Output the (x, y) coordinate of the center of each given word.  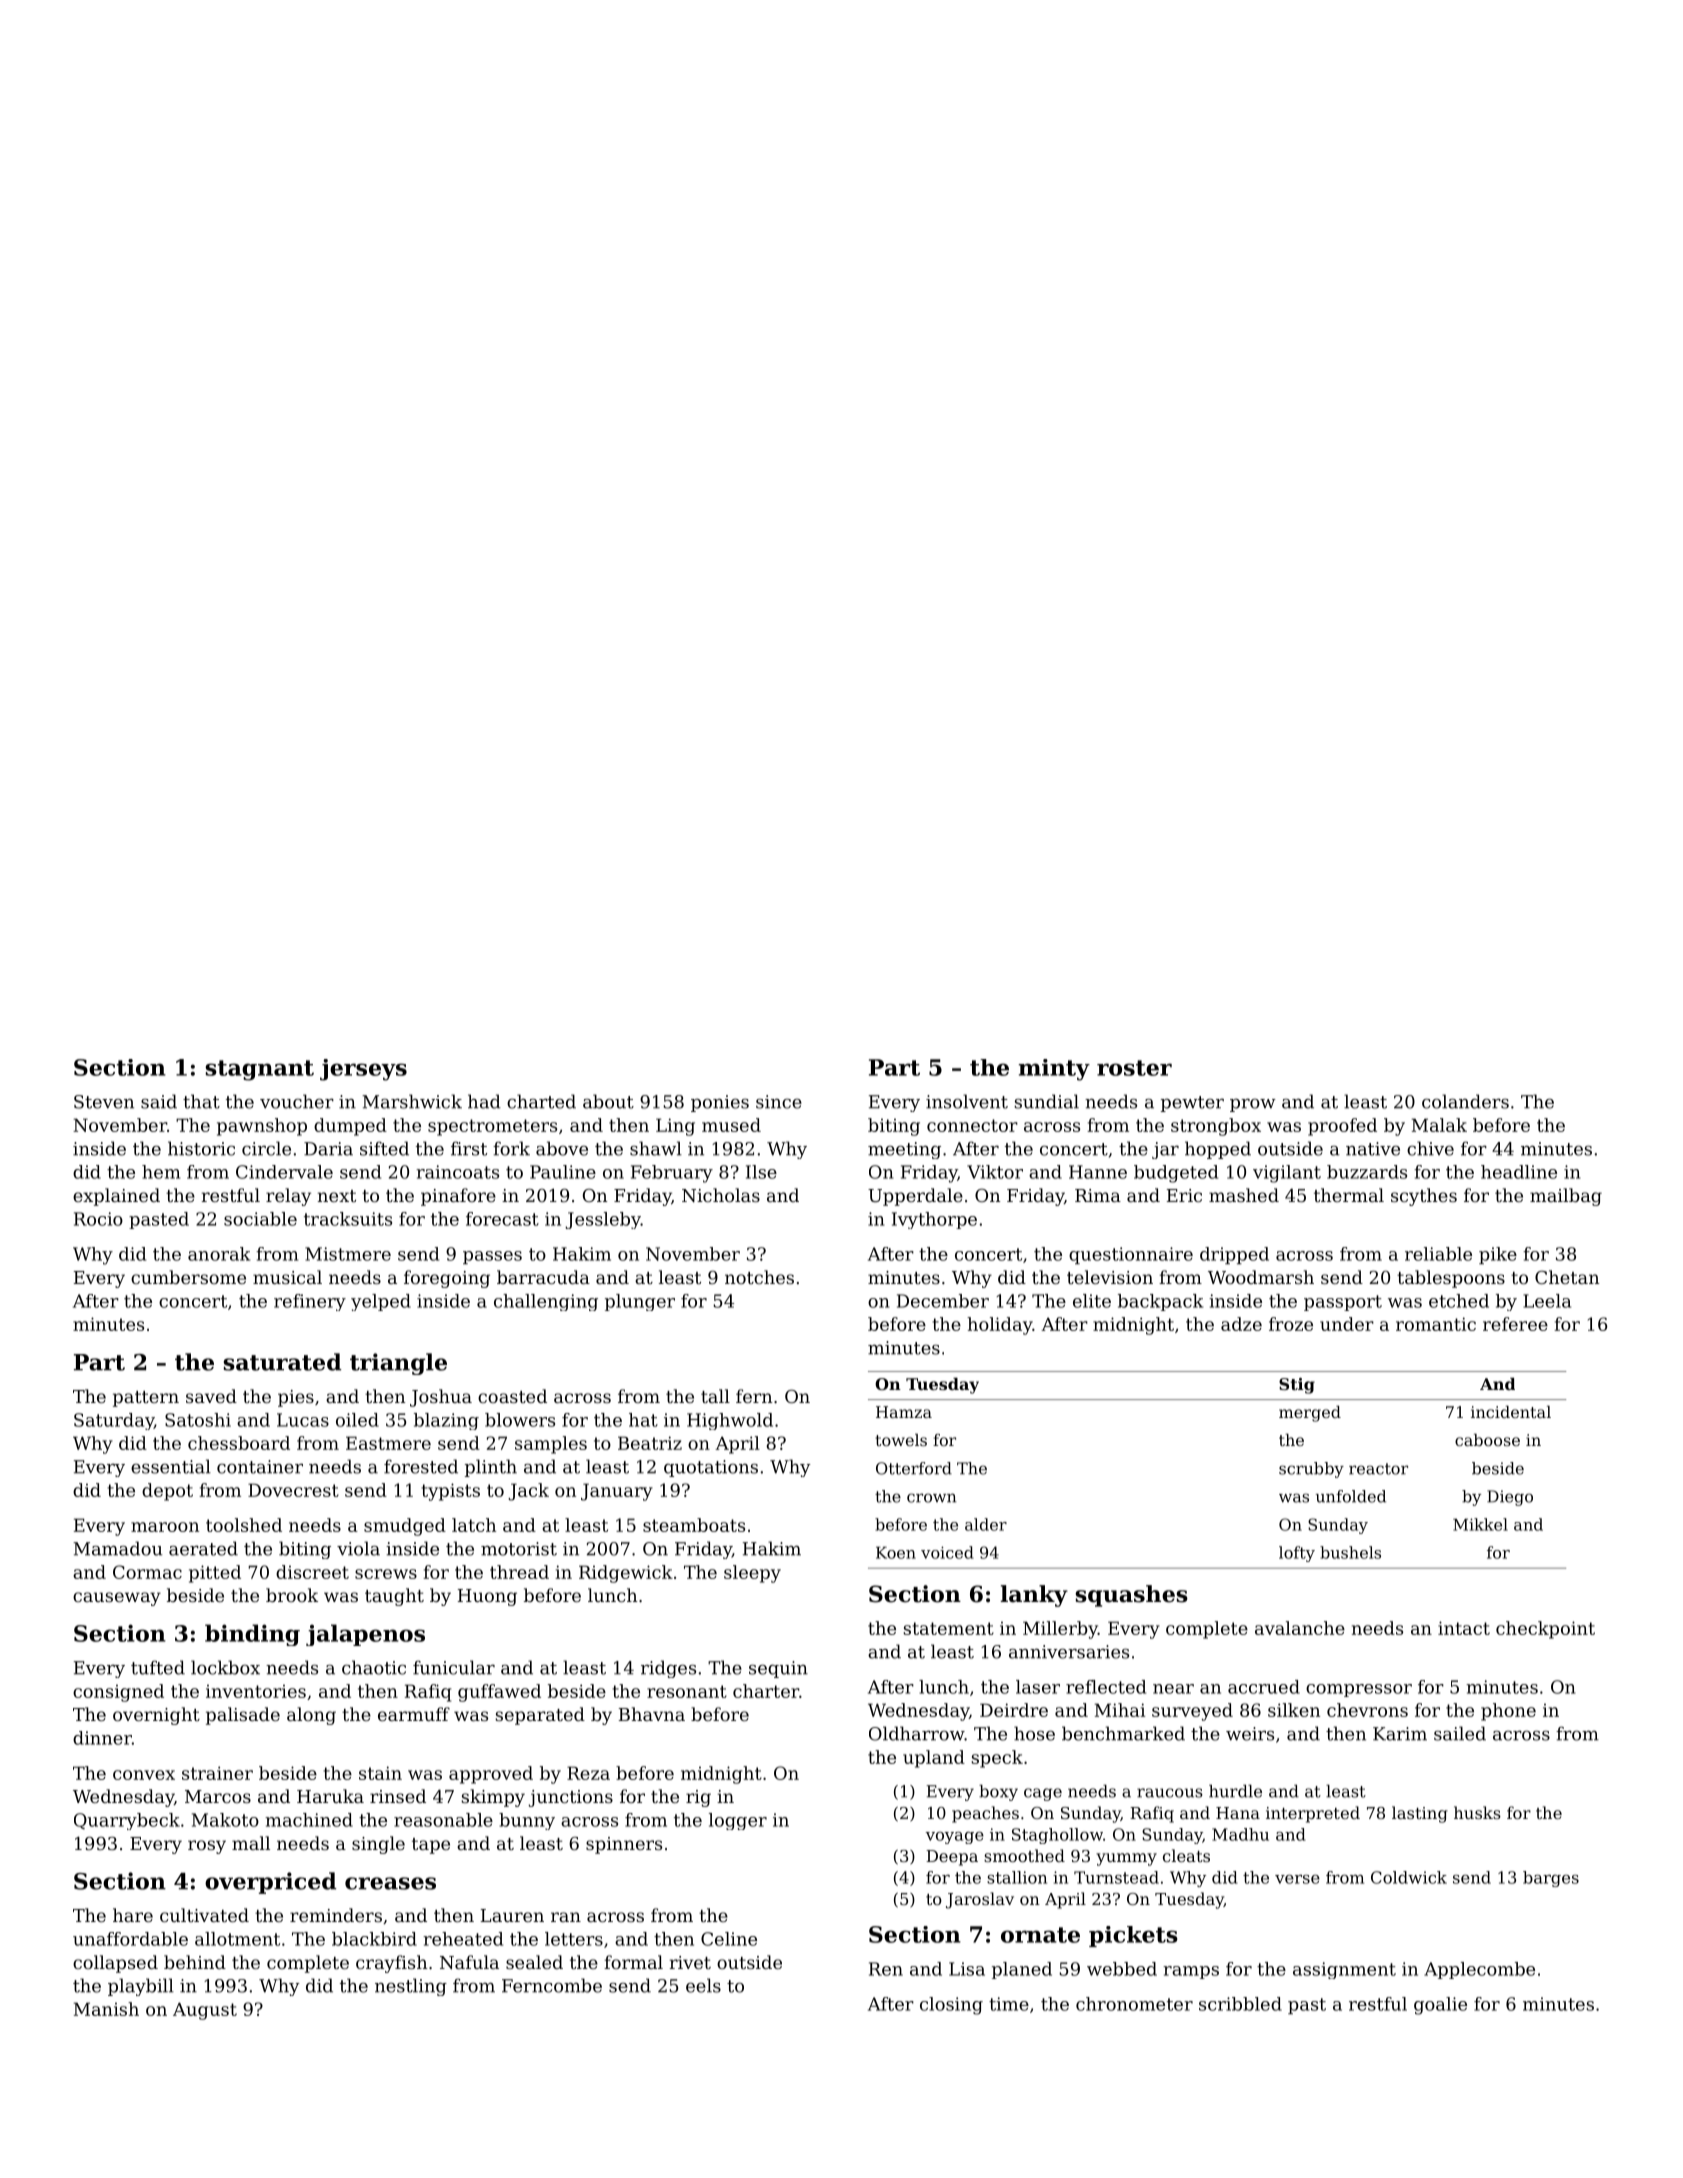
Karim (1400, 1734)
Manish (106, 2009)
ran (566, 1917)
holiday (999, 1326)
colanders (1465, 1101)
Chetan (1567, 1277)
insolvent (967, 1101)
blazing (446, 1421)
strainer (217, 1773)
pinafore (458, 1197)
